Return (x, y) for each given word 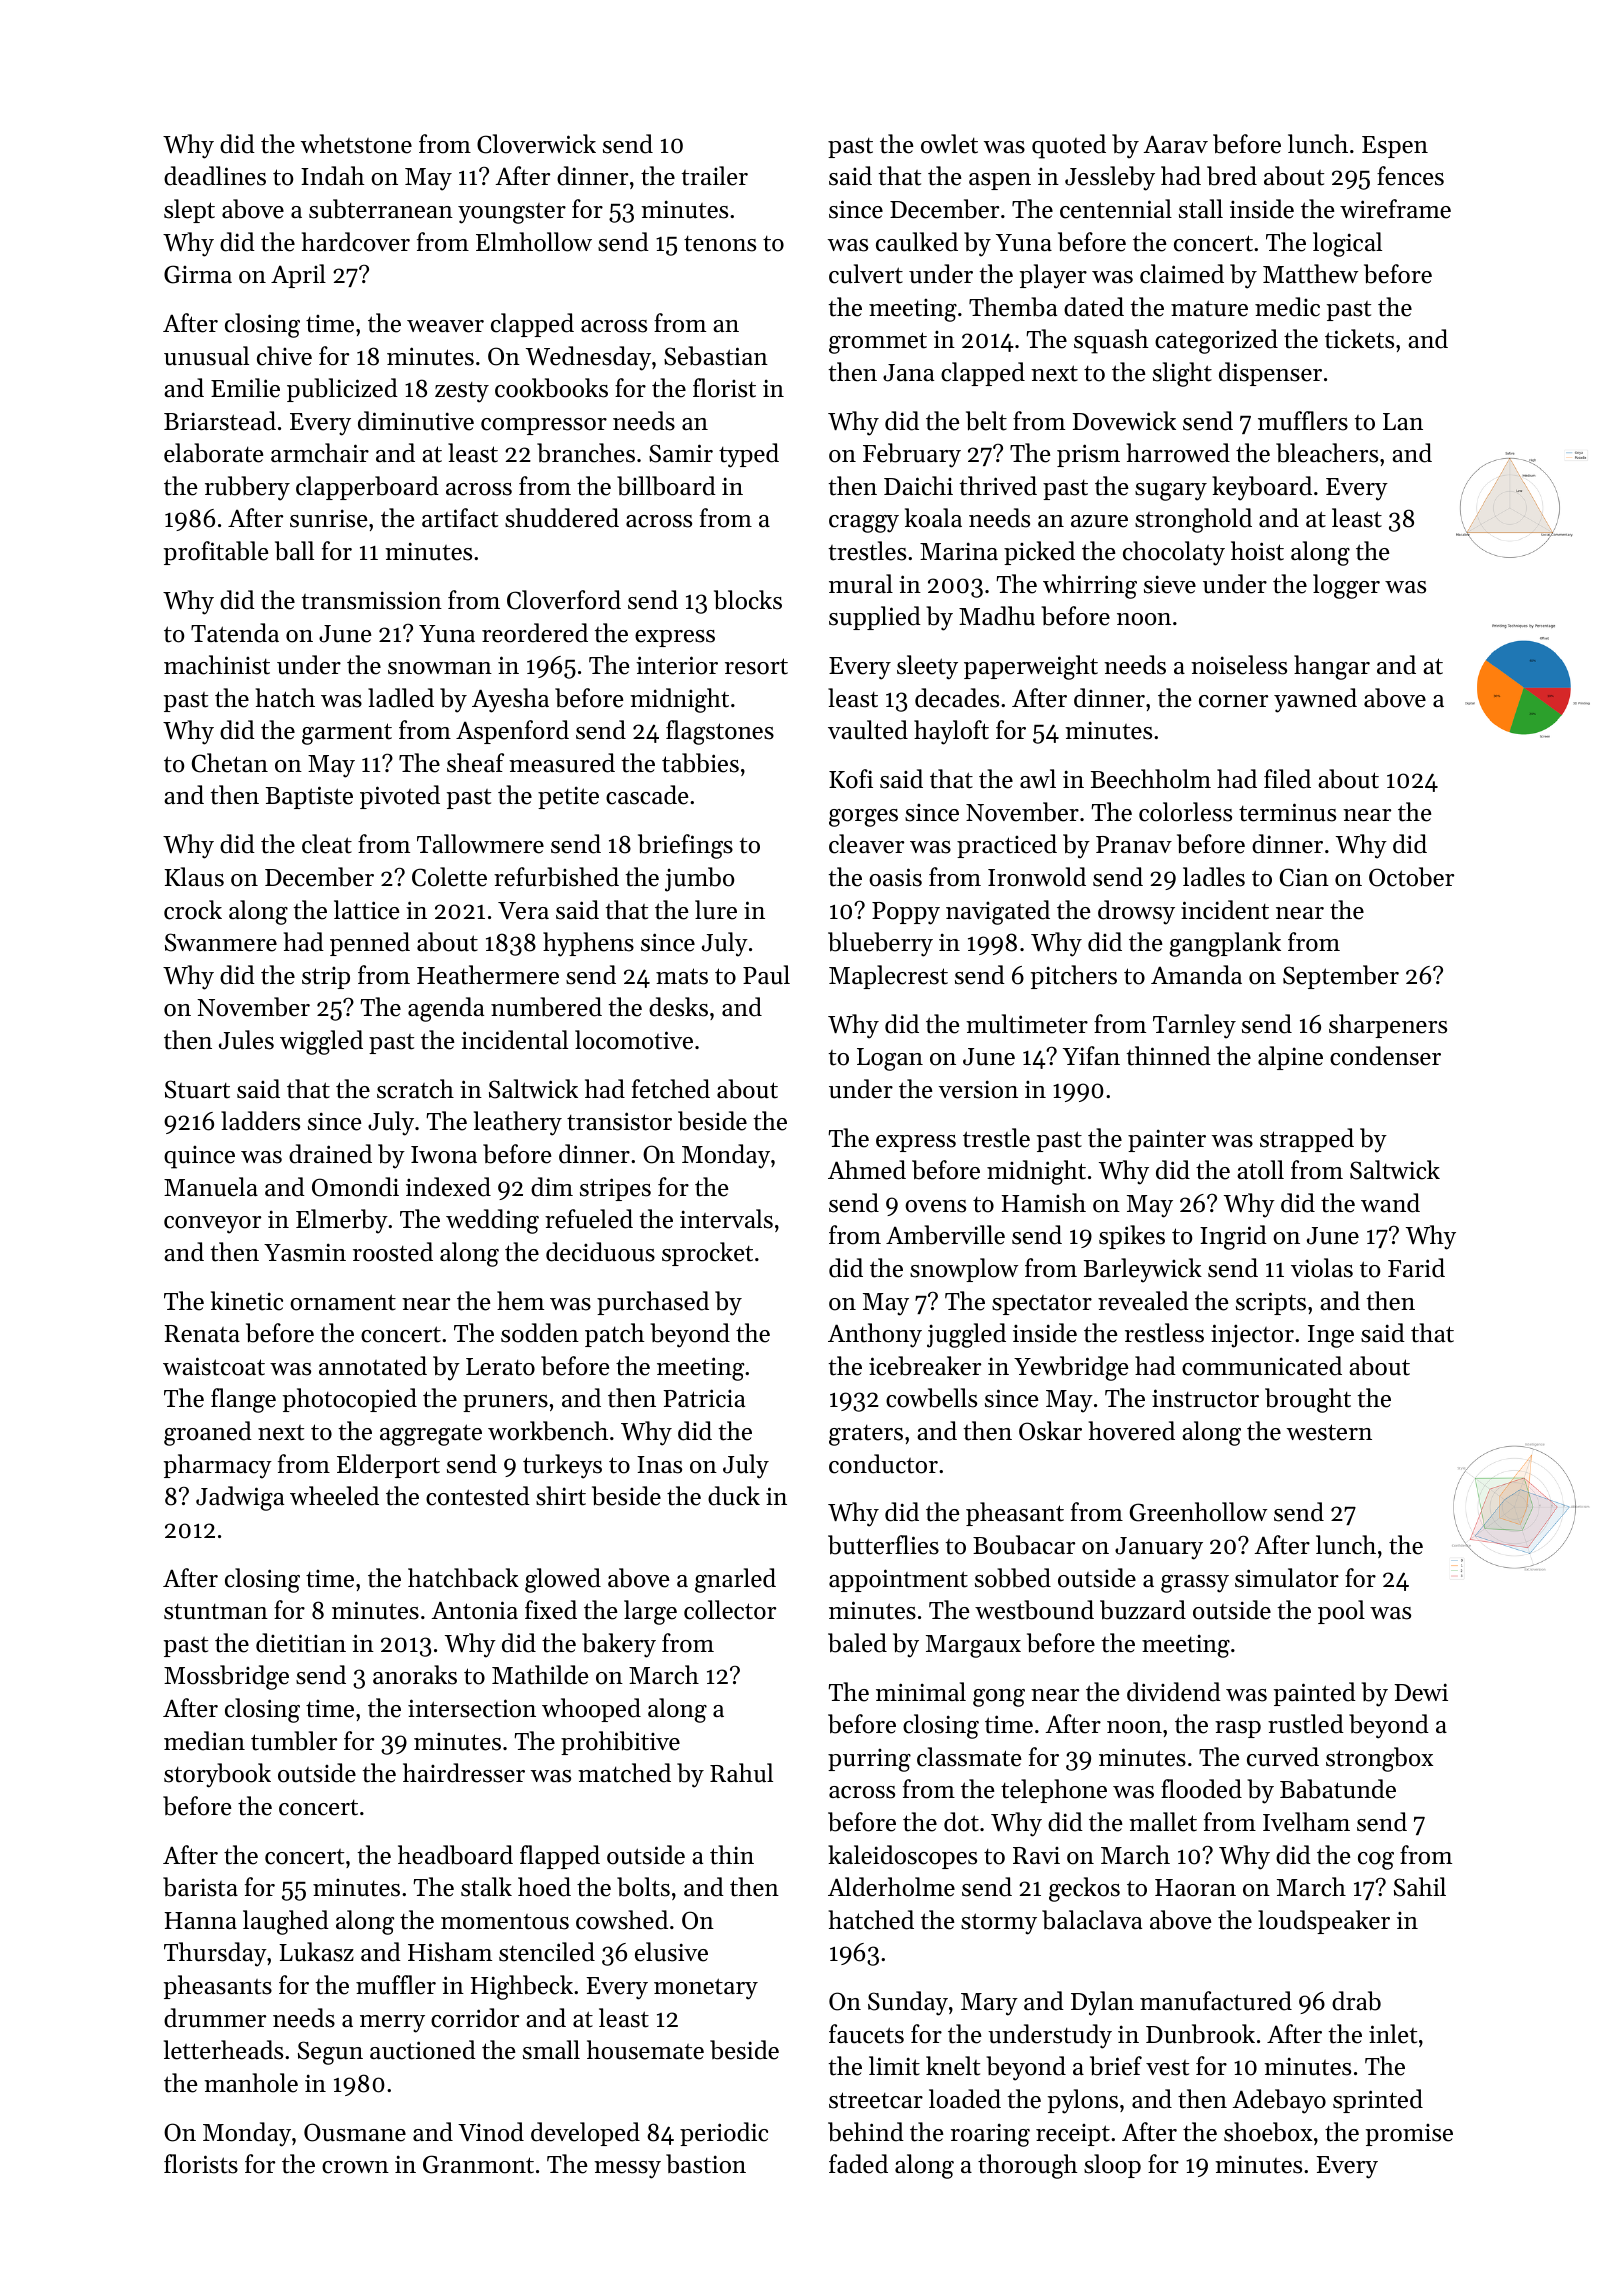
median (204, 1741)
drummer (215, 2018)
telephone (1054, 1791)
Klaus (194, 877)
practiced (1007, 846)
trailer (714, 176)
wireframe (1395, 209)
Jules (246, 1040)
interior (677, 665)
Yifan (1091, 1055)
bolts (643, 1887)
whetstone (356, 144)
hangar (1332, 667)
